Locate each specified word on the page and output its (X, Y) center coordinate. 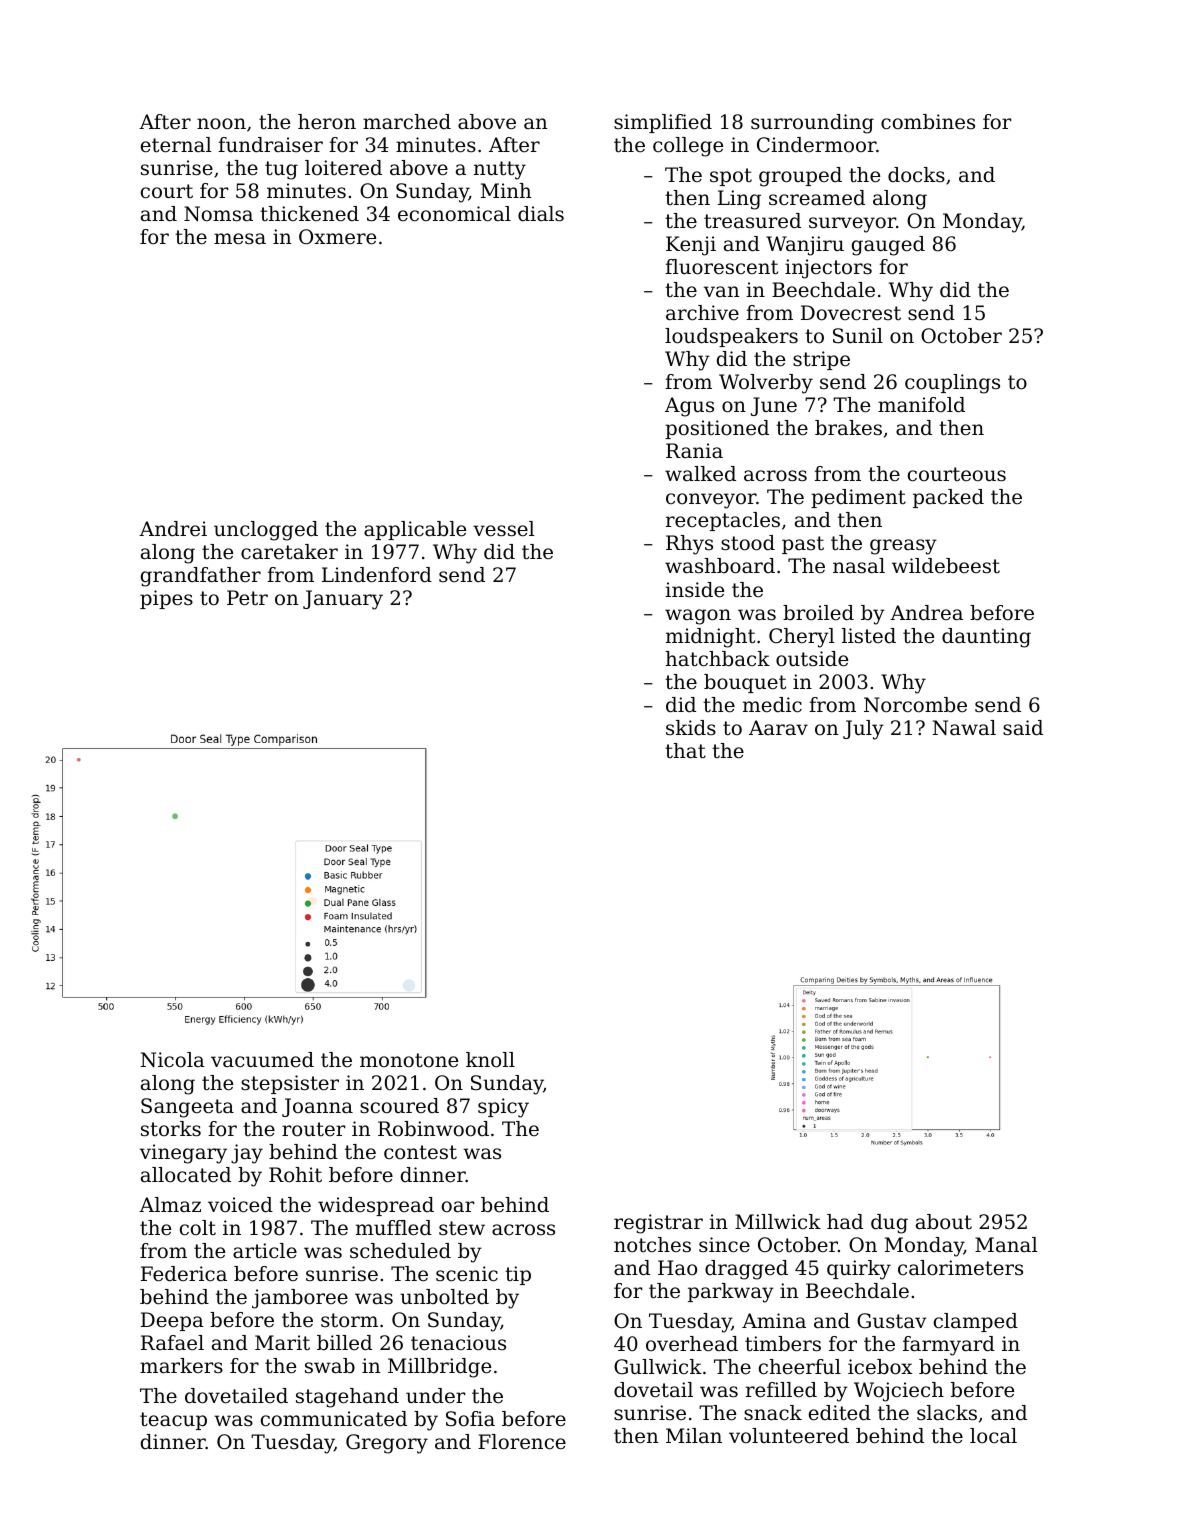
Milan (694, 1435)
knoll (490, 1060)
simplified (663, 123)
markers (181, 1366)
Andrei (173, 529)
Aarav (778, 728)
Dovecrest (851, 313)
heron (327, 122)
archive (702, 313)
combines (928, 122)
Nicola (172, 1060)
